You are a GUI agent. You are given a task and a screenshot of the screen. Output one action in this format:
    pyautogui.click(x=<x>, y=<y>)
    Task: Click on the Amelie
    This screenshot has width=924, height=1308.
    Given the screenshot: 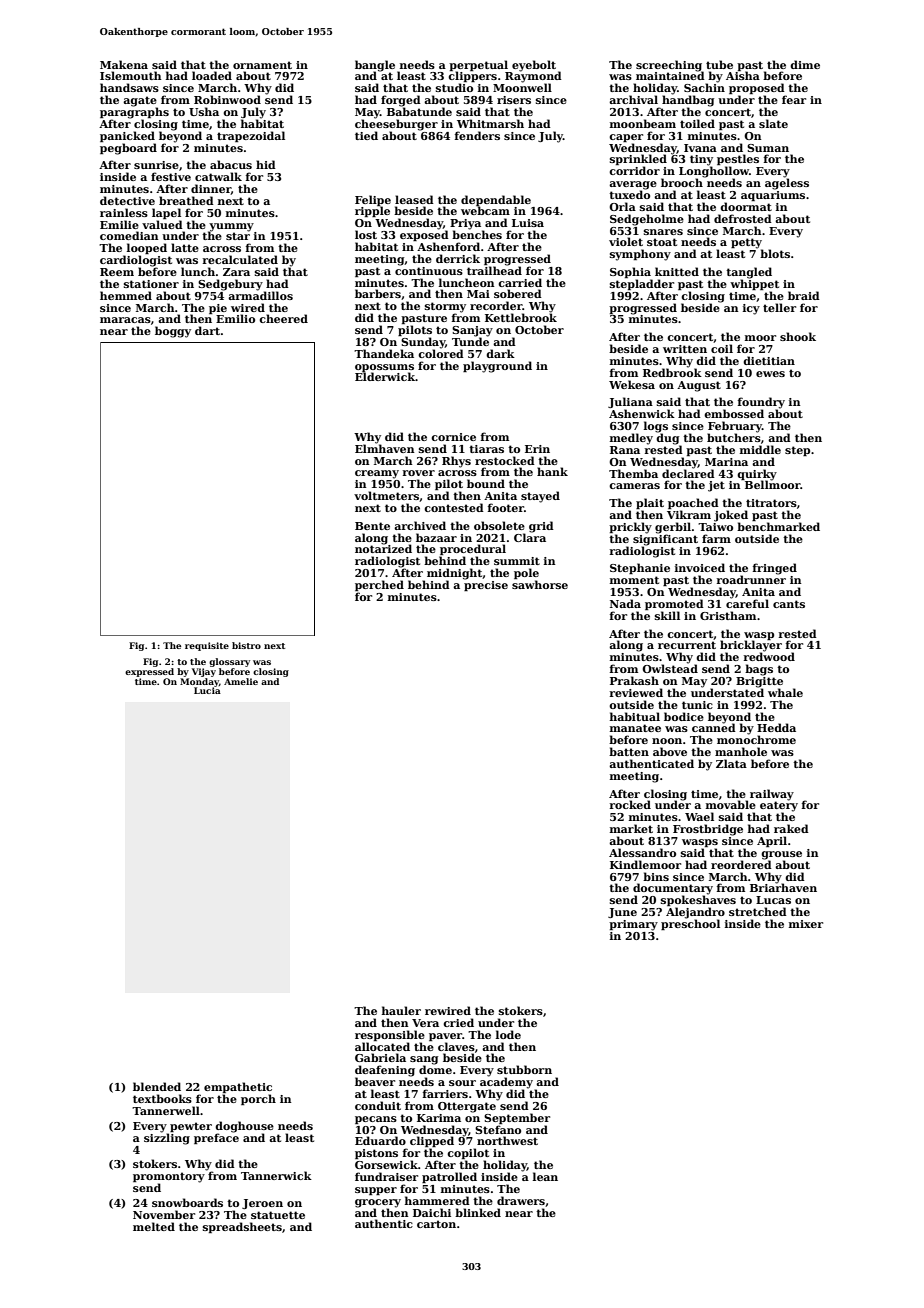 What is the action you would take?
    pyautogui.click(x=241, y=681)
